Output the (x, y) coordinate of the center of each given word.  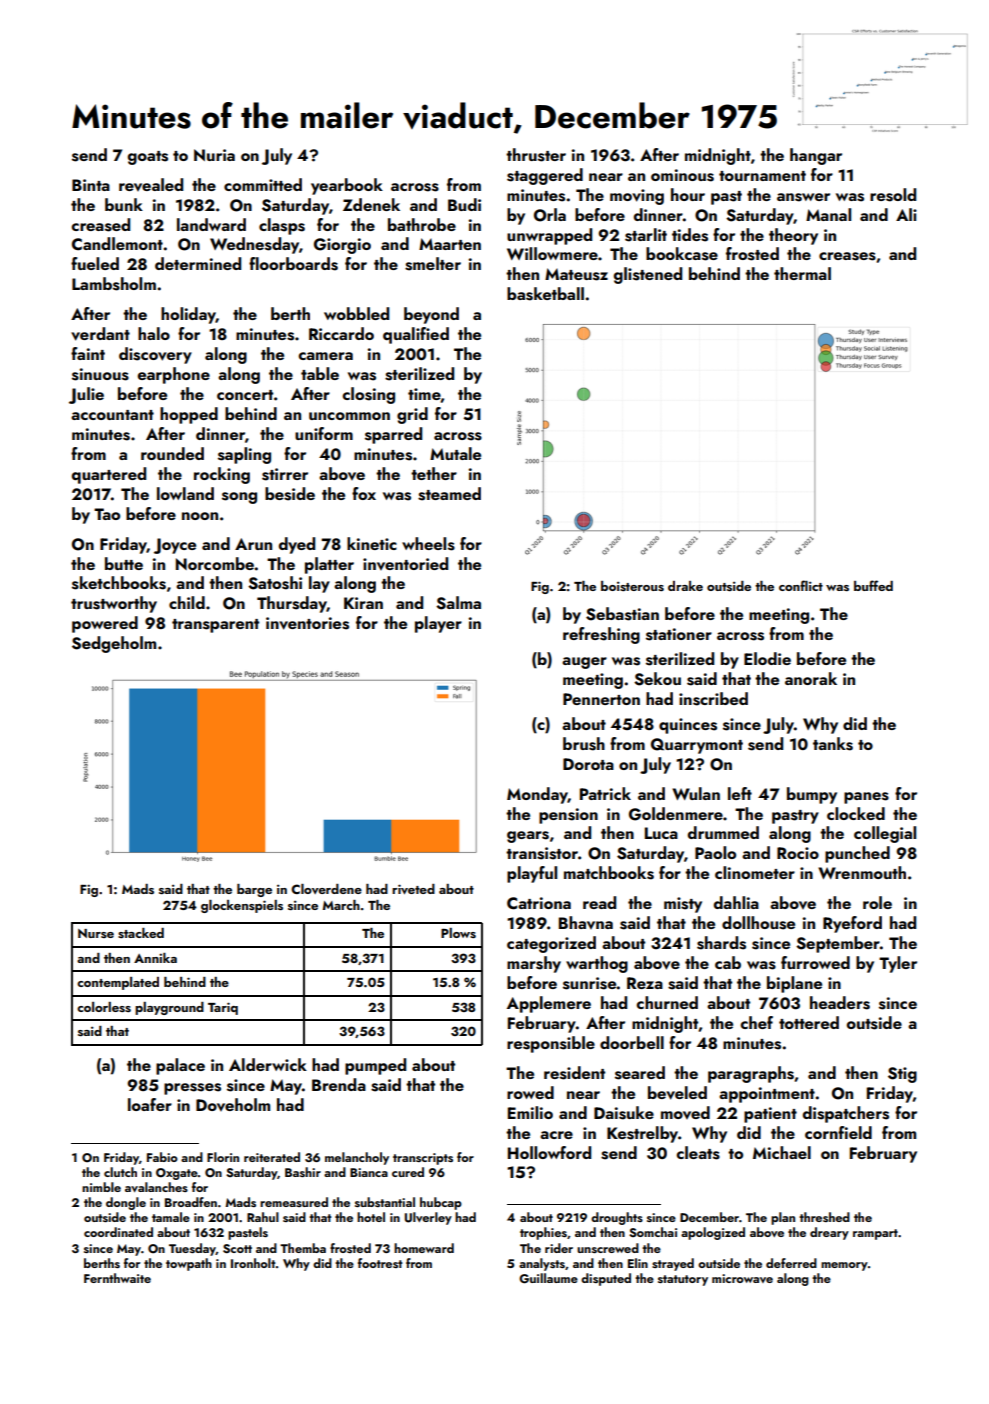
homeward (424, 1248)
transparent (215, 626)
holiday (188, 315)
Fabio (162, 1157)
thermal (802, 273)
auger (584, 663)
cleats (698, 1153)
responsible (551, 1044)
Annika (155, 958)
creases (847, 256)
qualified (416, 335)
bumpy (812, 795)
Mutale (455, 453)
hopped (189, 415)
